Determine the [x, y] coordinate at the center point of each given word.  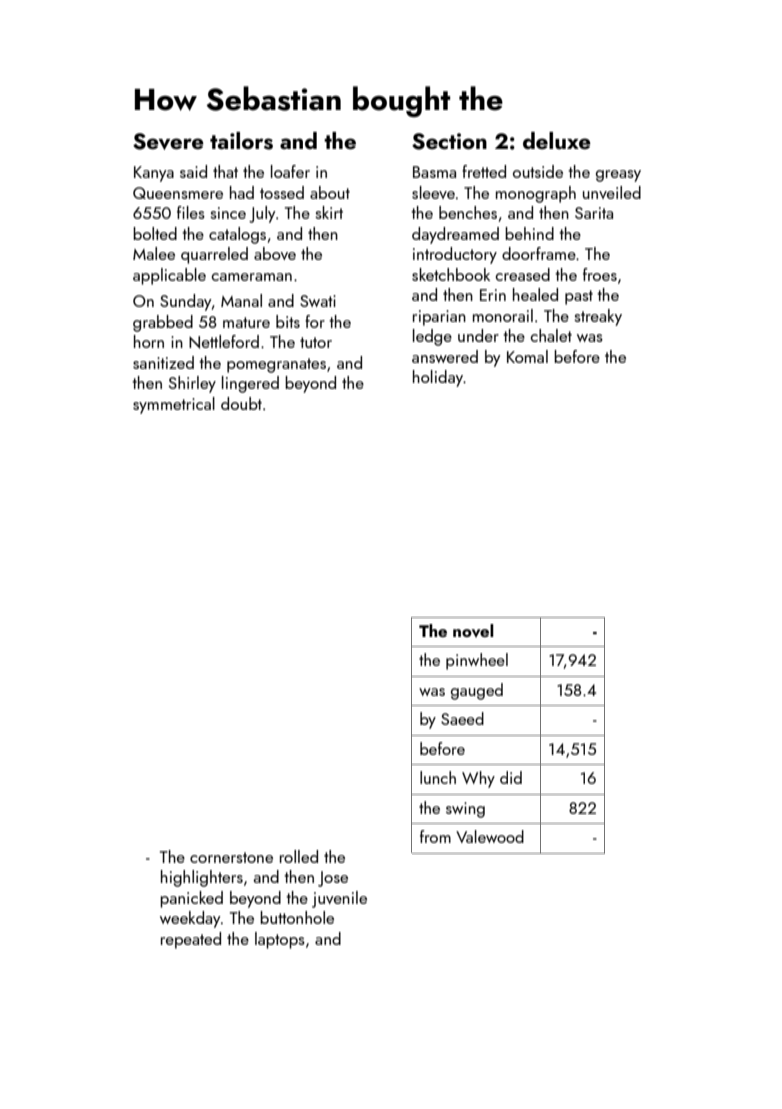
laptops [280, 940]
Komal [527, 356]
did [511, 777]
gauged [477, 691]
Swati [318, 301]
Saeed [462, 718]
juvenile [339, 899]
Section [449, 141]
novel [473, 630]
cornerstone [231, 857]
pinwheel [477, 661]
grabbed [163, 323]
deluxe [557, 140]
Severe [168, 141]
